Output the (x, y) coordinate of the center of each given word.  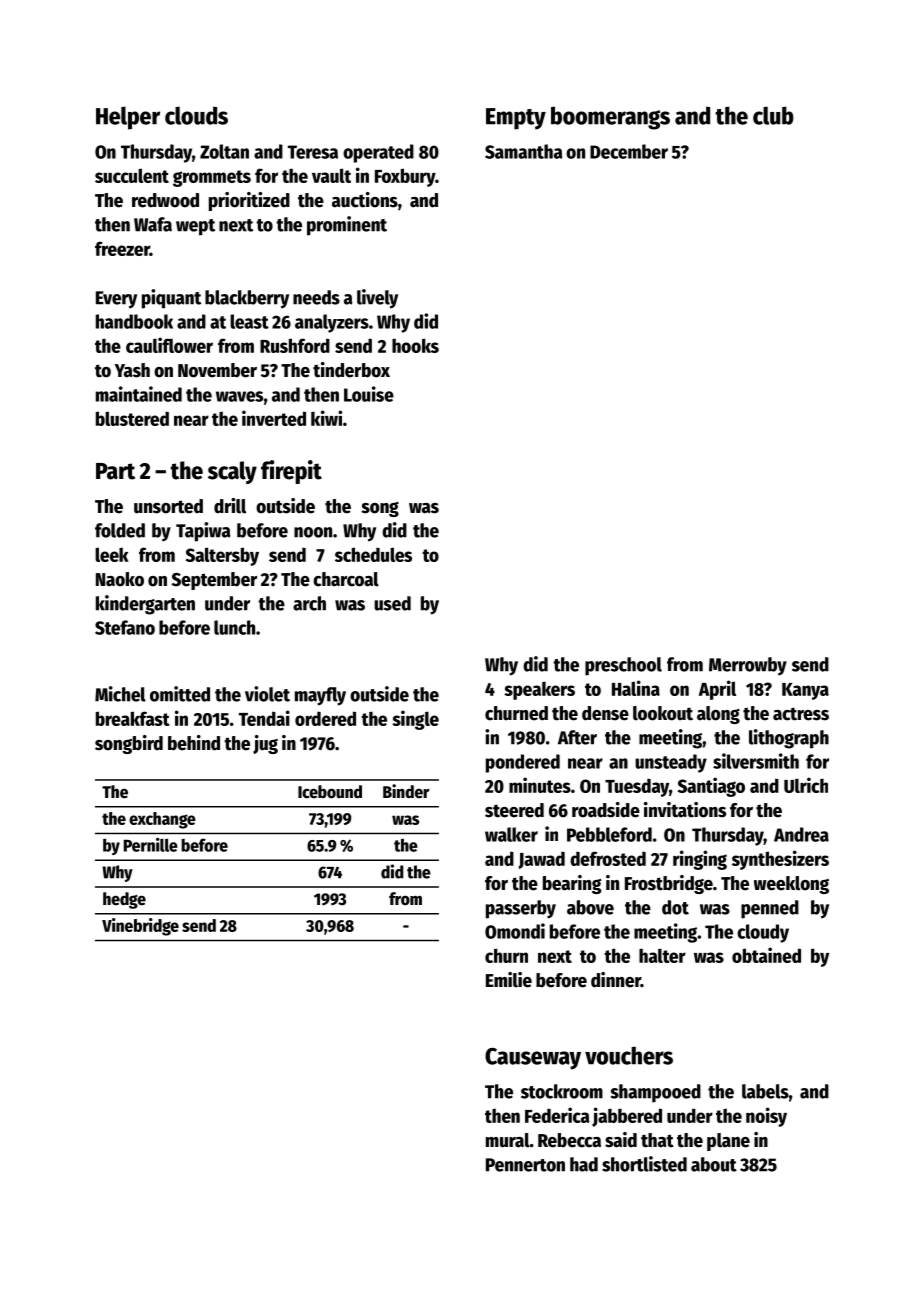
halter (662, 955)
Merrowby (748, 666)
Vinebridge (140, 927)
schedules (373, 554)
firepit (291, 472)
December (629, 151)
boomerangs (610, 118)
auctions (365, 200)
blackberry (247, 299)
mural (508, 1140)
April (717, 690)
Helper (128, 118)
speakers (539, 690)
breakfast (133, 718)
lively (377, 299)
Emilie (509, 980)
